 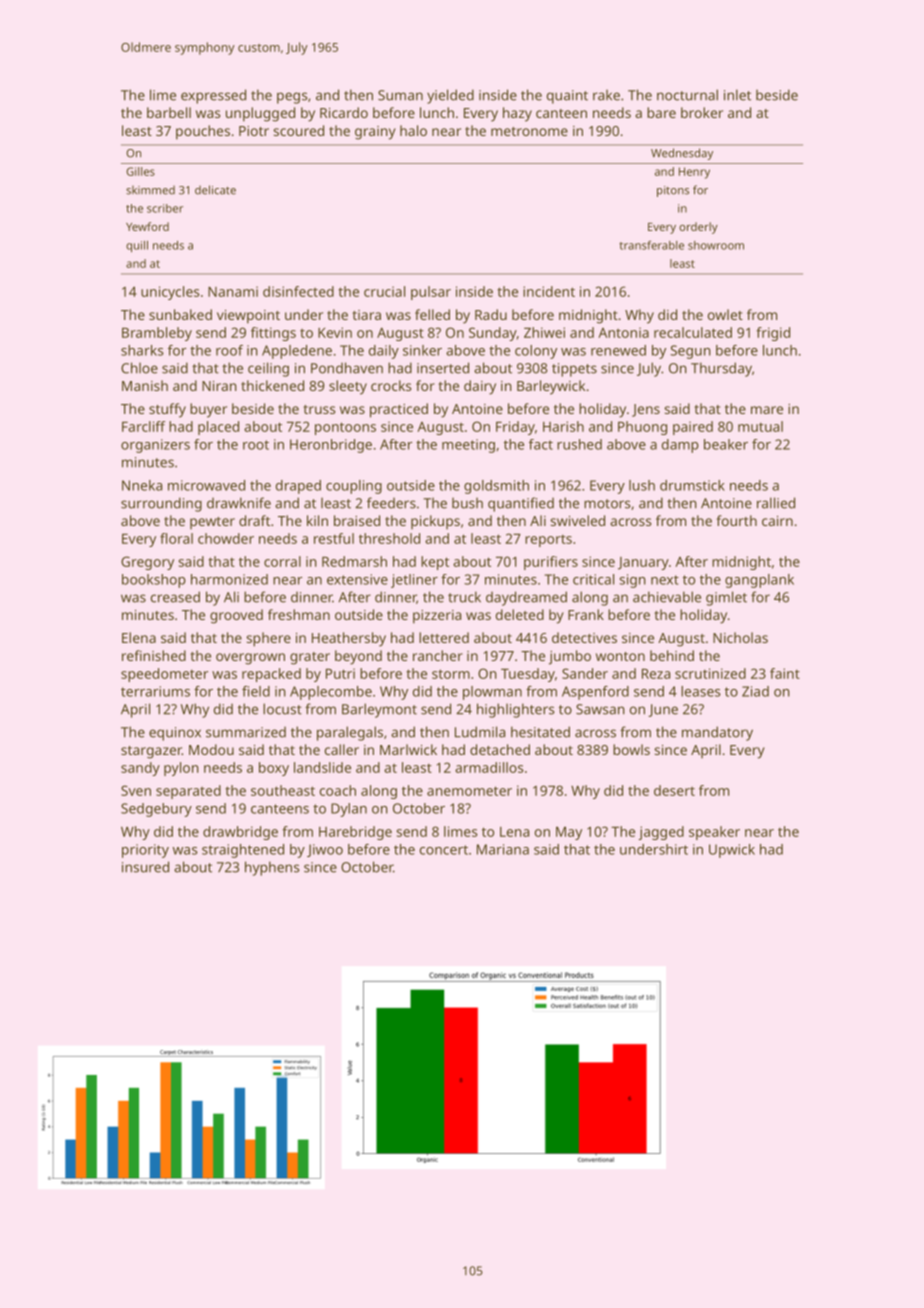 I want to click on barbell, so click(x=169, y=112).
